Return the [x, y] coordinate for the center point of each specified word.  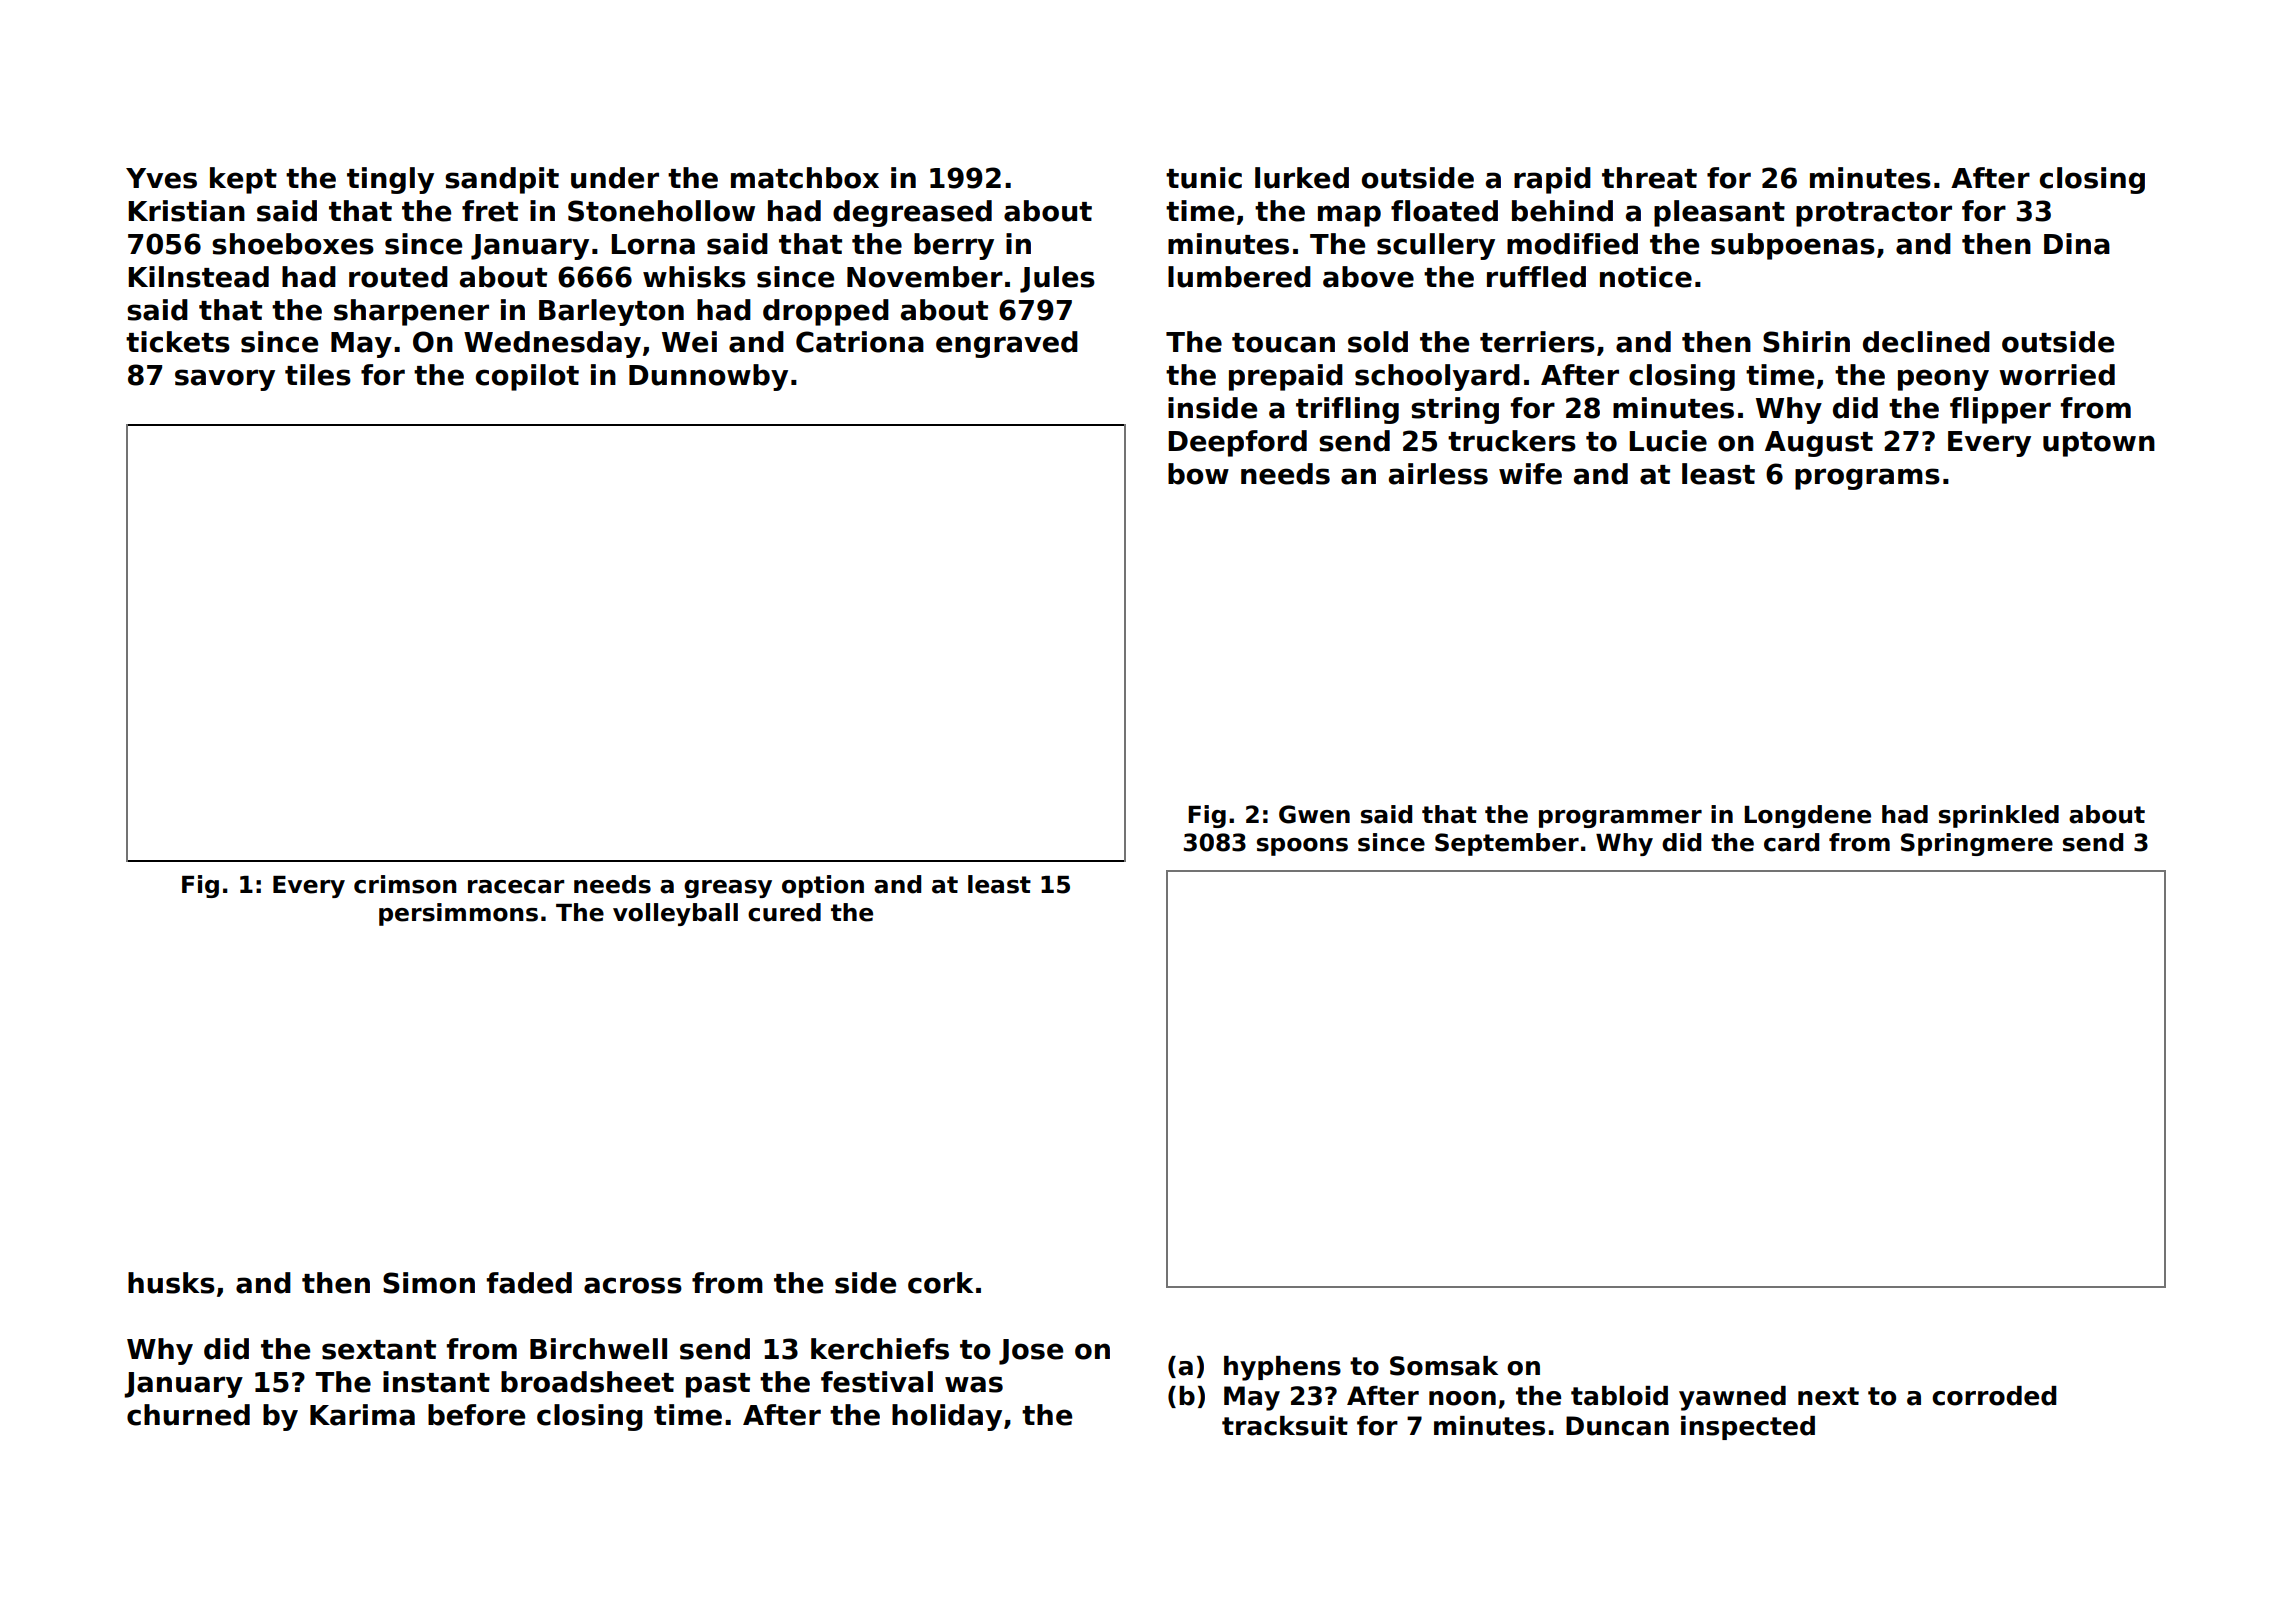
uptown [2099, 444]
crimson [405, 884]
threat [1649, 178]
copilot [527, 377]
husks [171, 1283]
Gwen [1314, 814]
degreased [912, 213]
